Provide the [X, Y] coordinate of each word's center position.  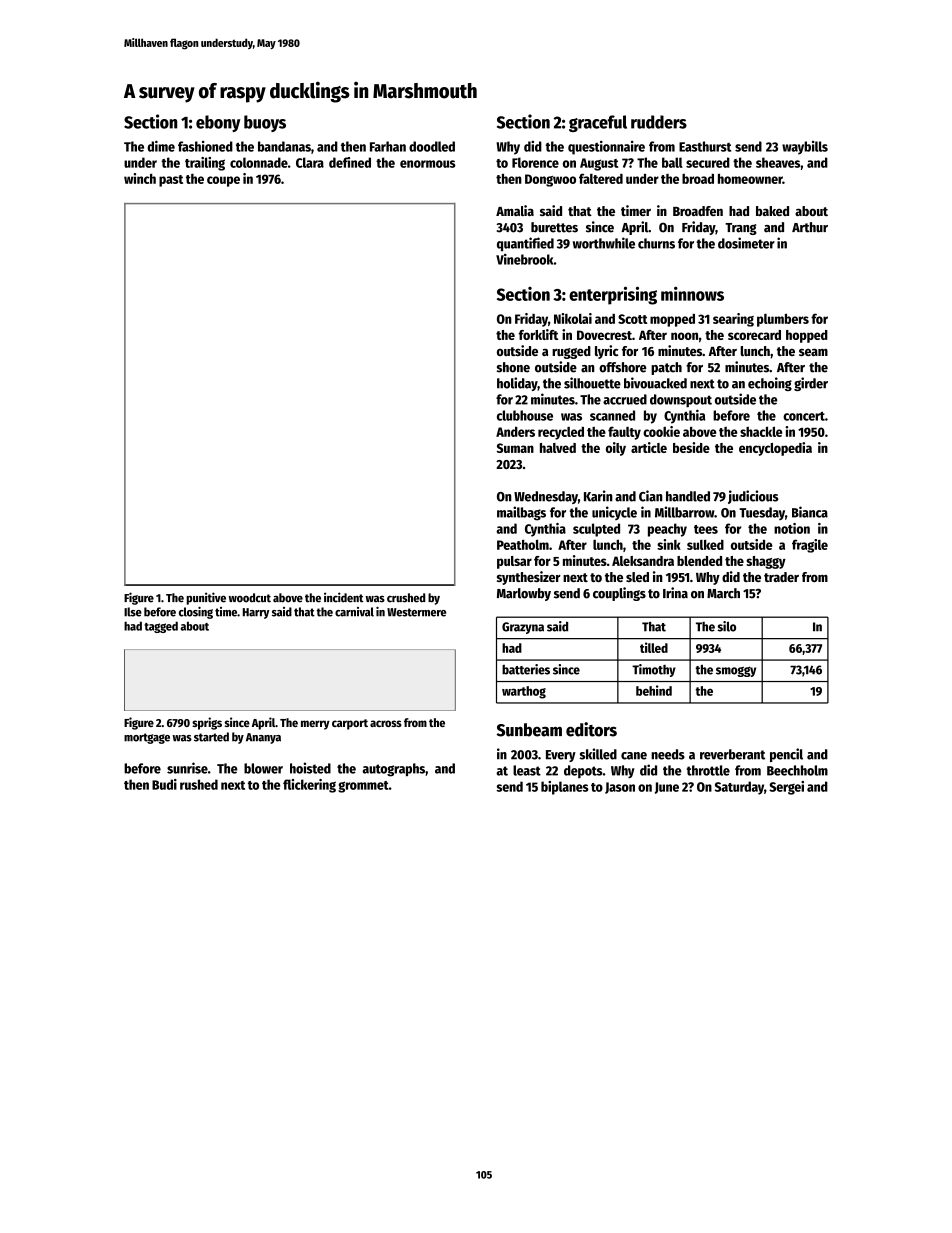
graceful [598, 123]
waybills [805, 148]
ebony [218, 123]
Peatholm [523, 544]
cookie [661, 431]
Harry [256, 613]
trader [781, 577]
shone [513, 367]
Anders [515, 431]
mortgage [147, 738]
